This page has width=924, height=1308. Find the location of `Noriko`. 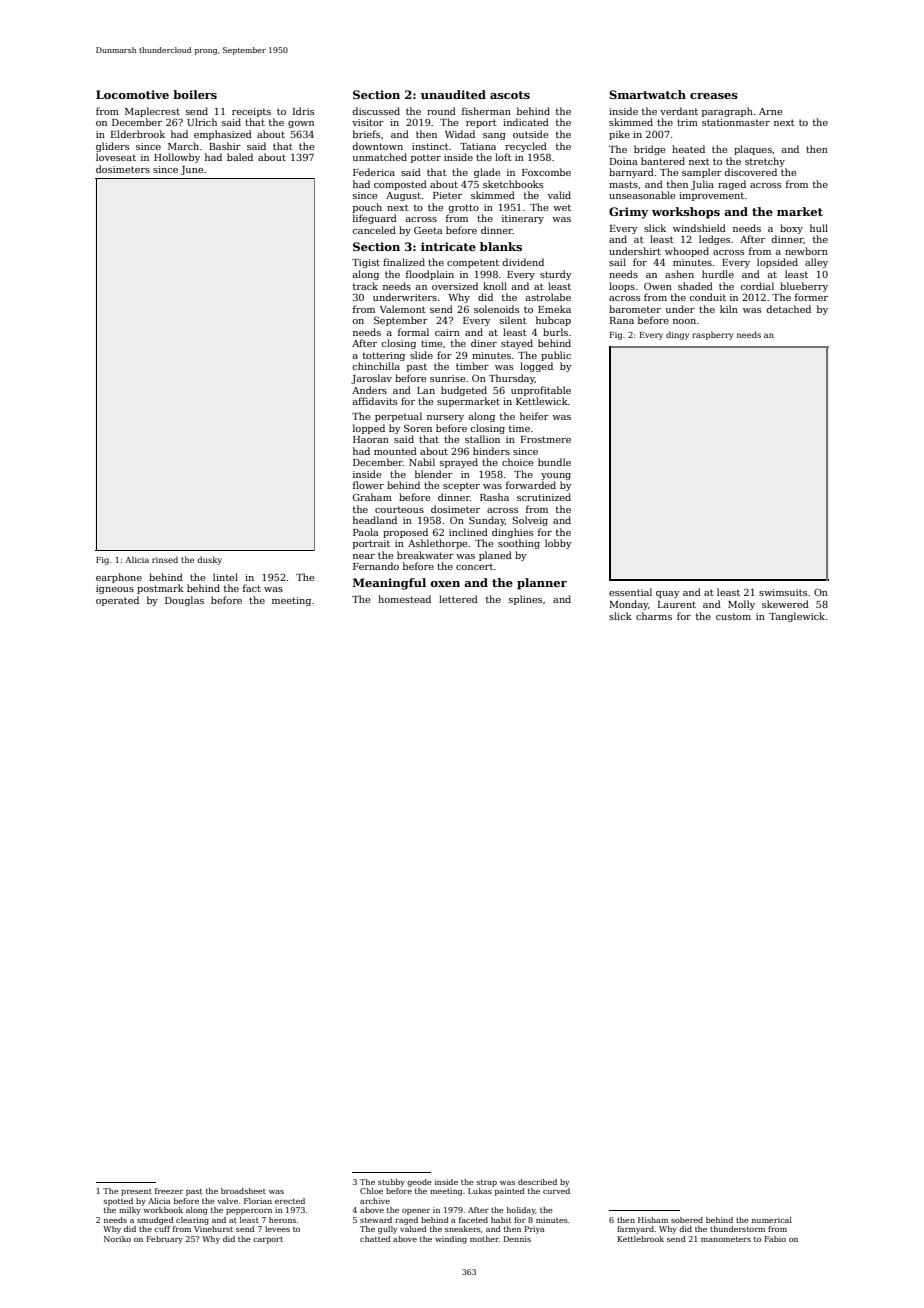

Noriko is located at coordinates (117, 1239).
